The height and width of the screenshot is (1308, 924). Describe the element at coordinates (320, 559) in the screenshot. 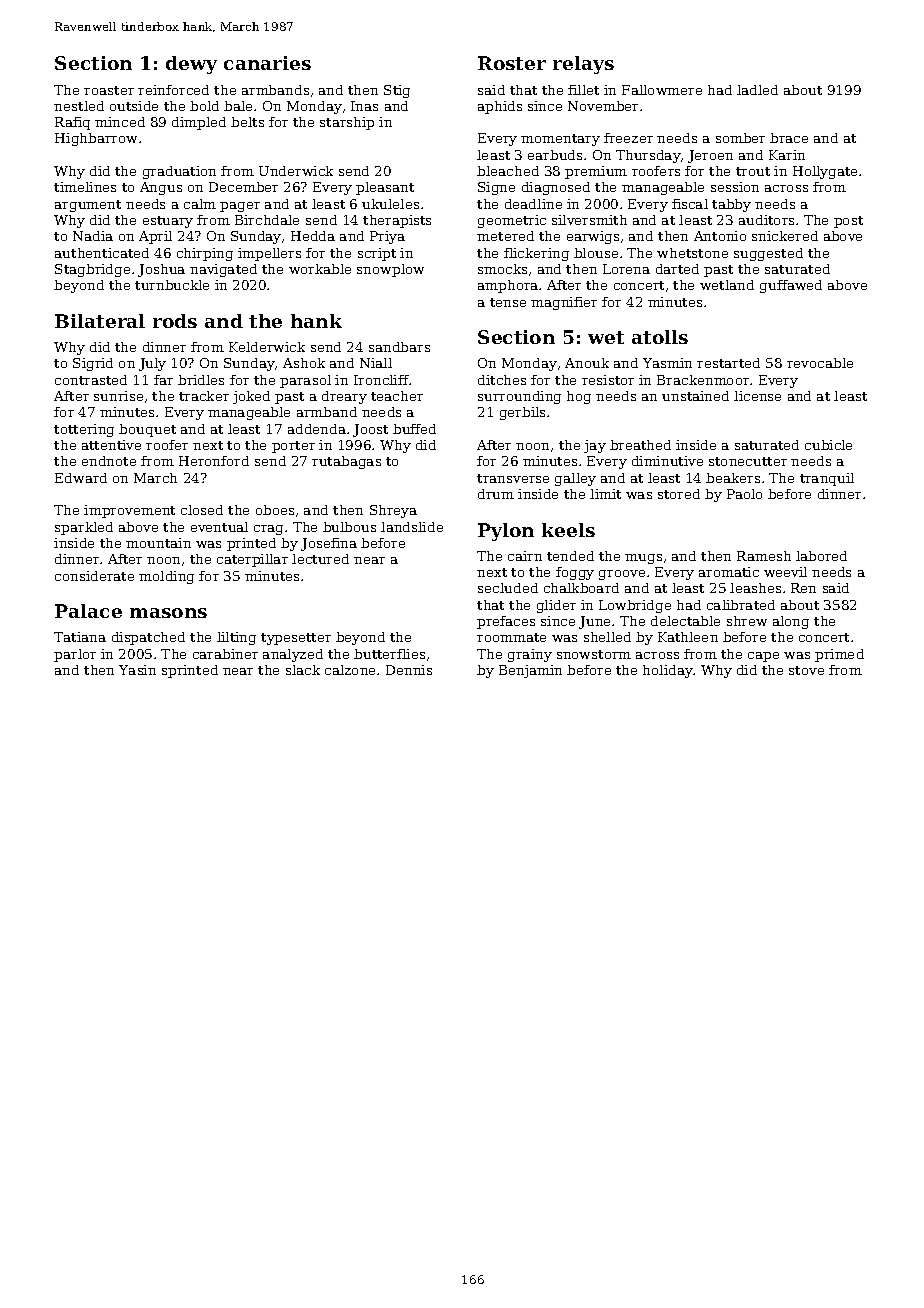

I see `lectured` at that location.
